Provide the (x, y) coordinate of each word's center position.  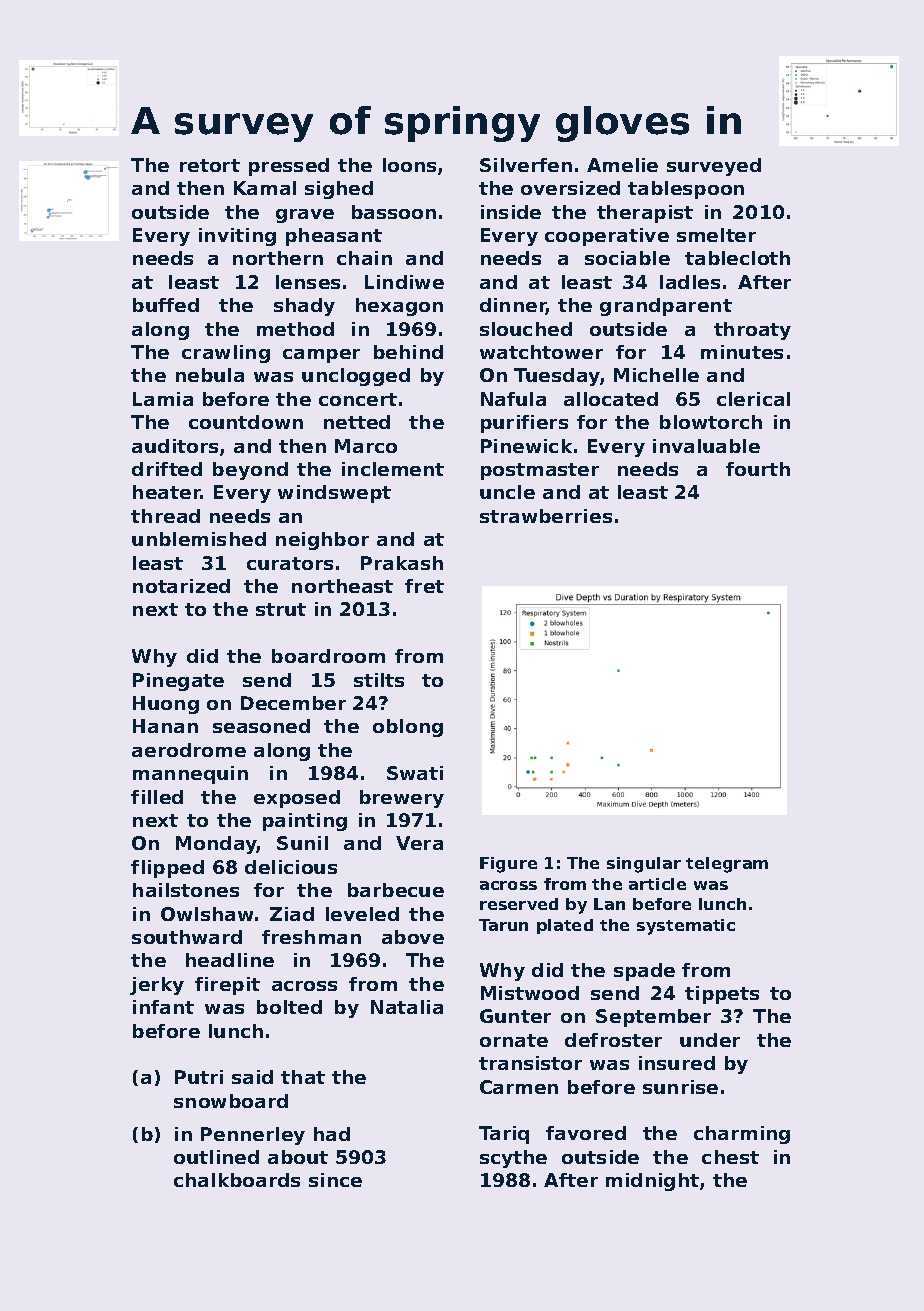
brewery (402, 799)
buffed (166, 305)
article (657, 884)
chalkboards (237, 1180)
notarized (181, 586)
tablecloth (737, 258)
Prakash (402, 563)
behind (408, 352)
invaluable (706, 446)
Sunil (302, 843)
